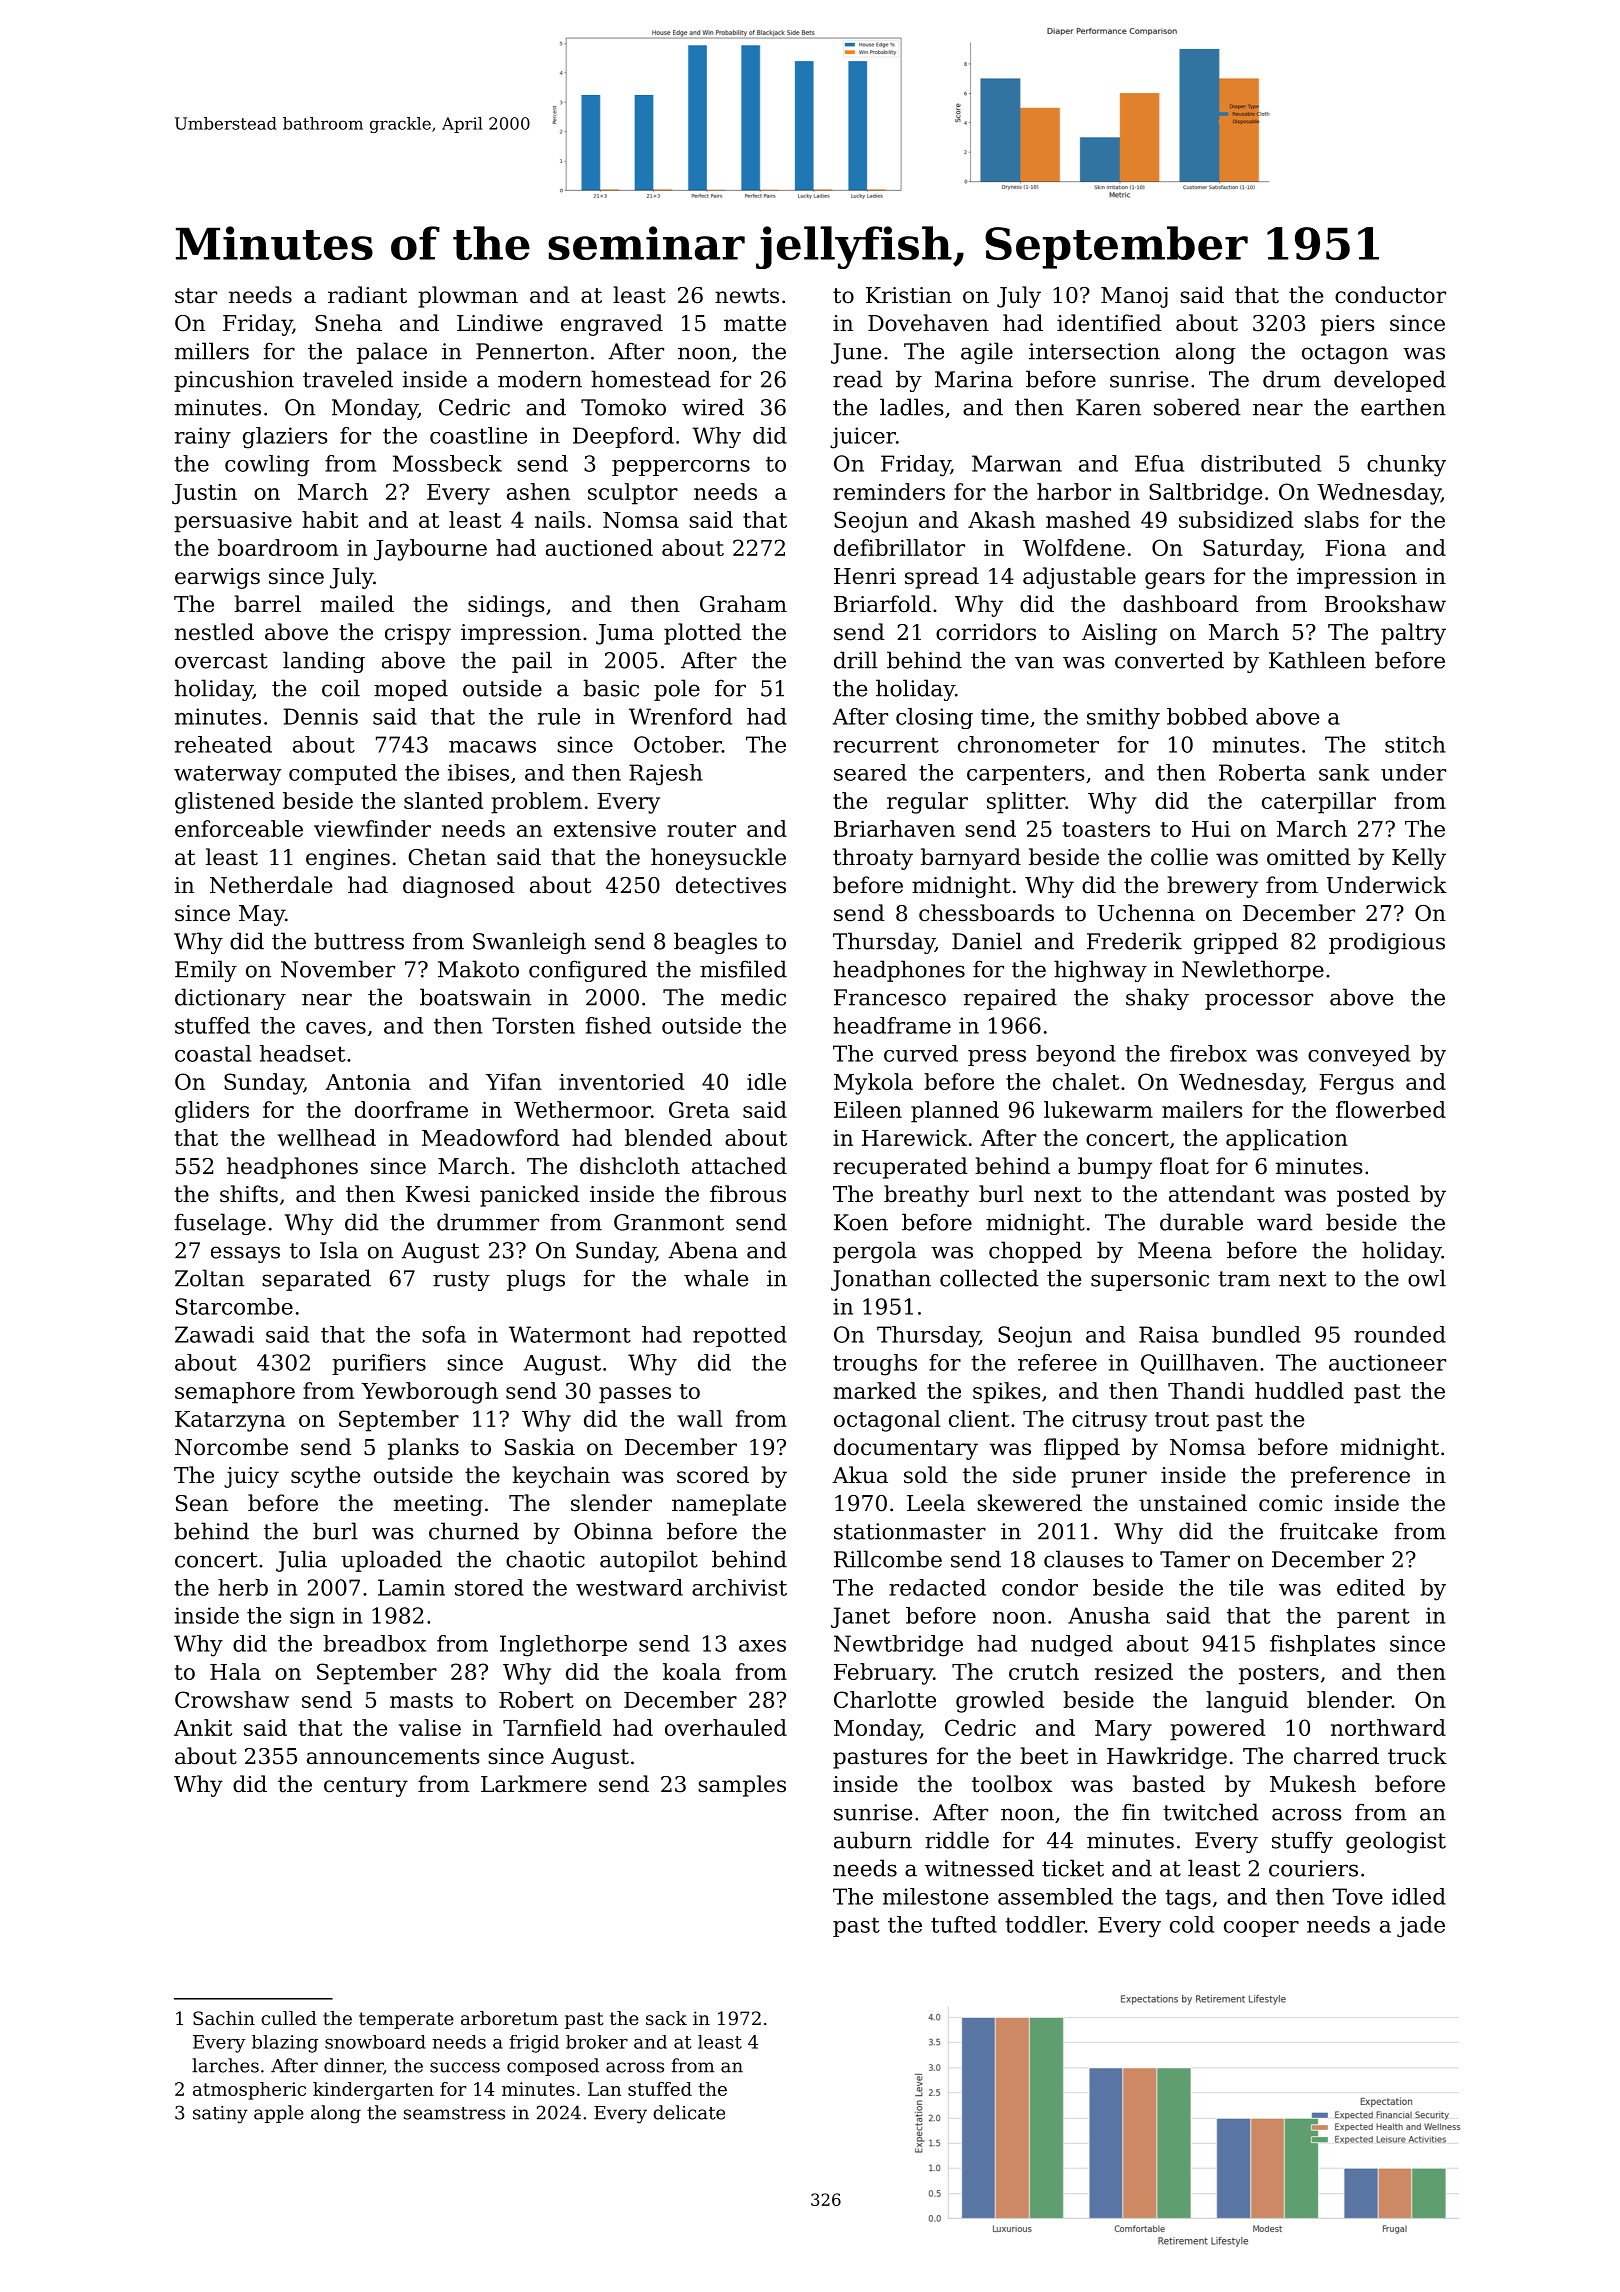  What do you see at coordinates (368, 1082) in the document?
I see `Antonia` at bounding box center [368, 1082].
